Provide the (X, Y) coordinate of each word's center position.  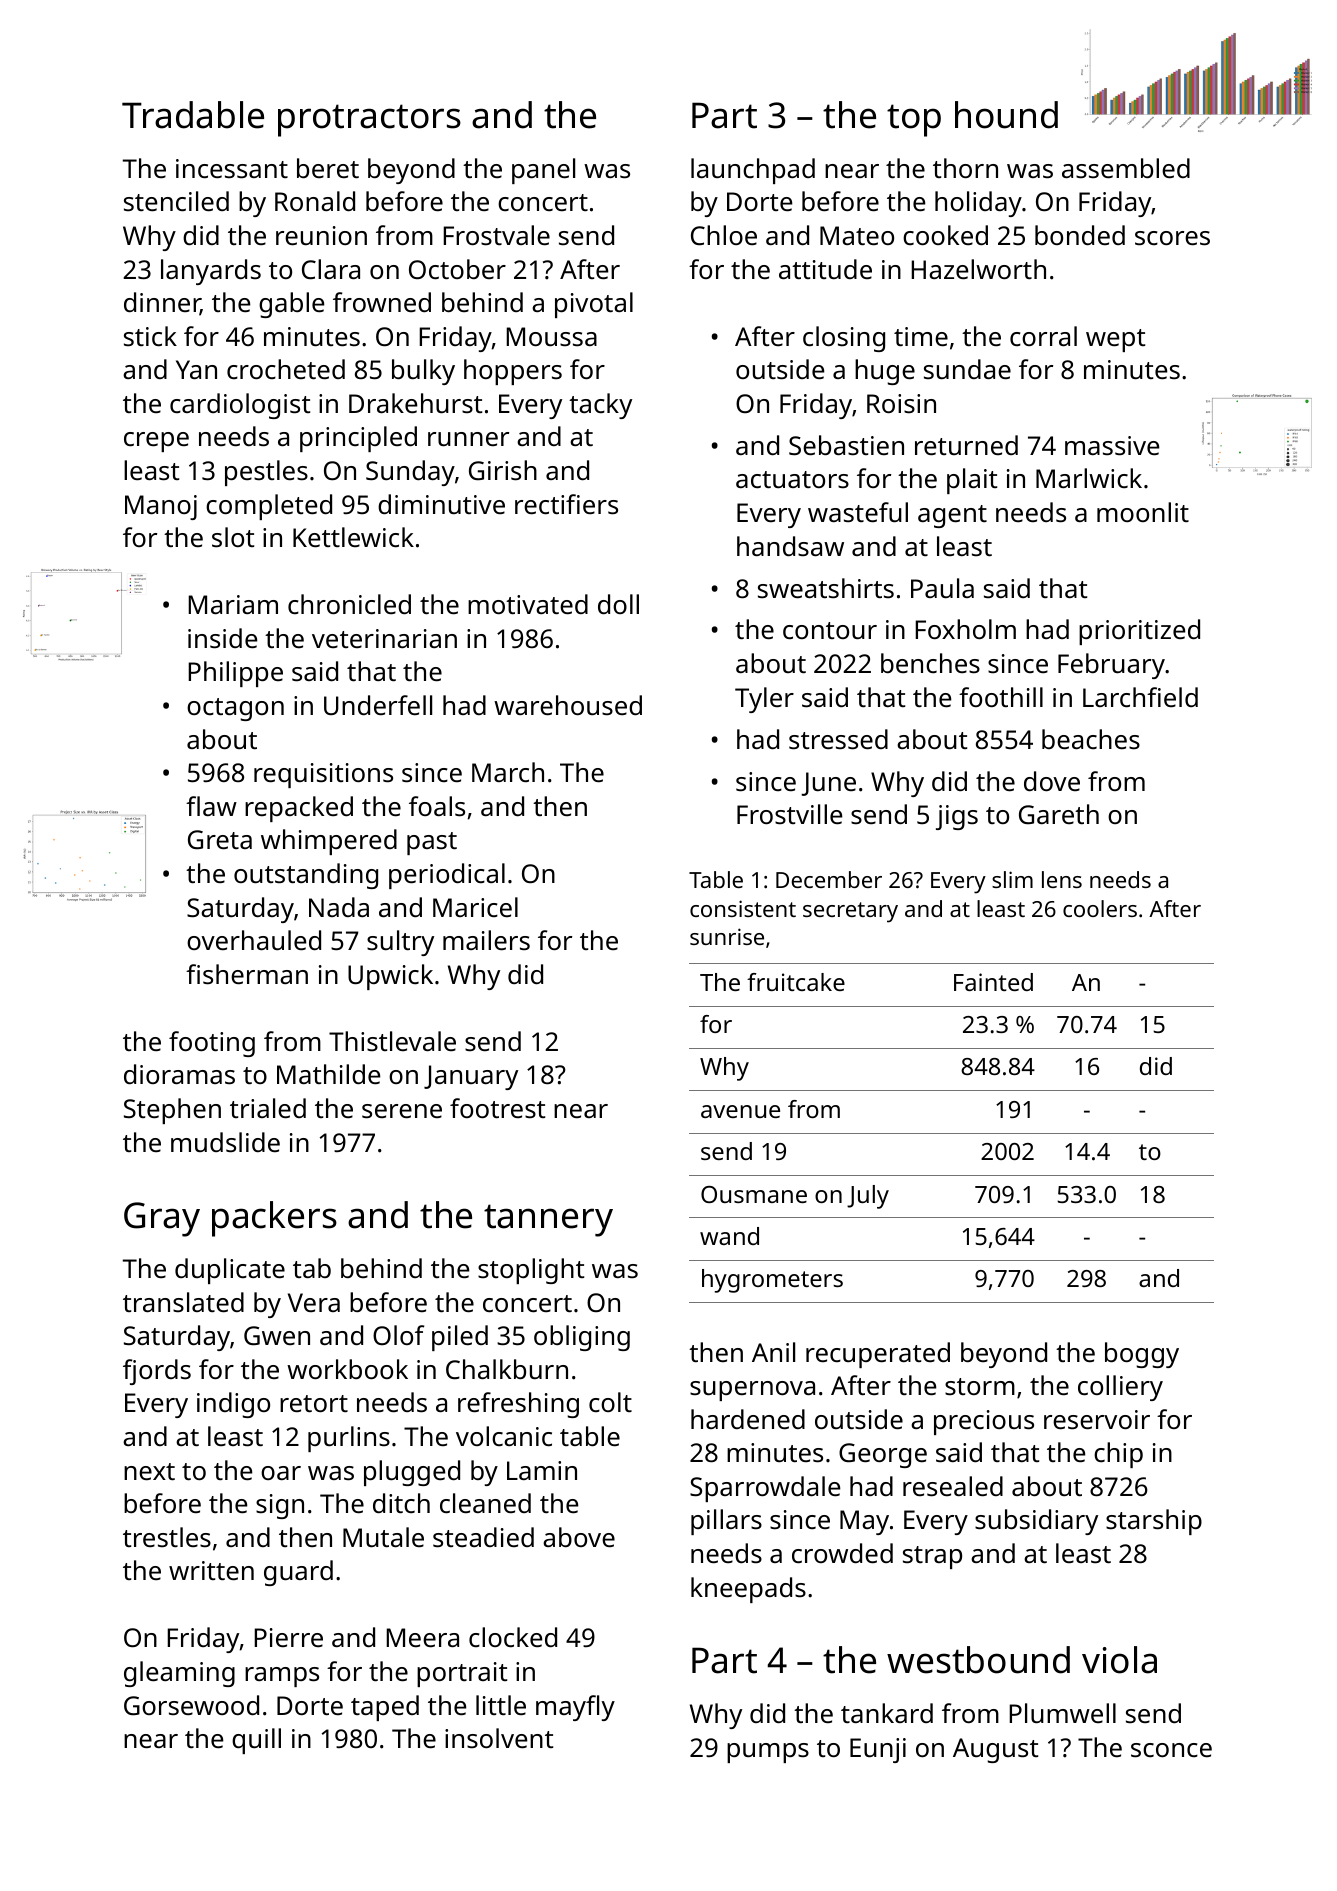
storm (980, 1386)
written (211, 1571)
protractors (369, 120)
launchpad (753, 171)
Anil (773, 1352)
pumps (768, 1753)
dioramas (179, 1074)
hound (1006, 115)
